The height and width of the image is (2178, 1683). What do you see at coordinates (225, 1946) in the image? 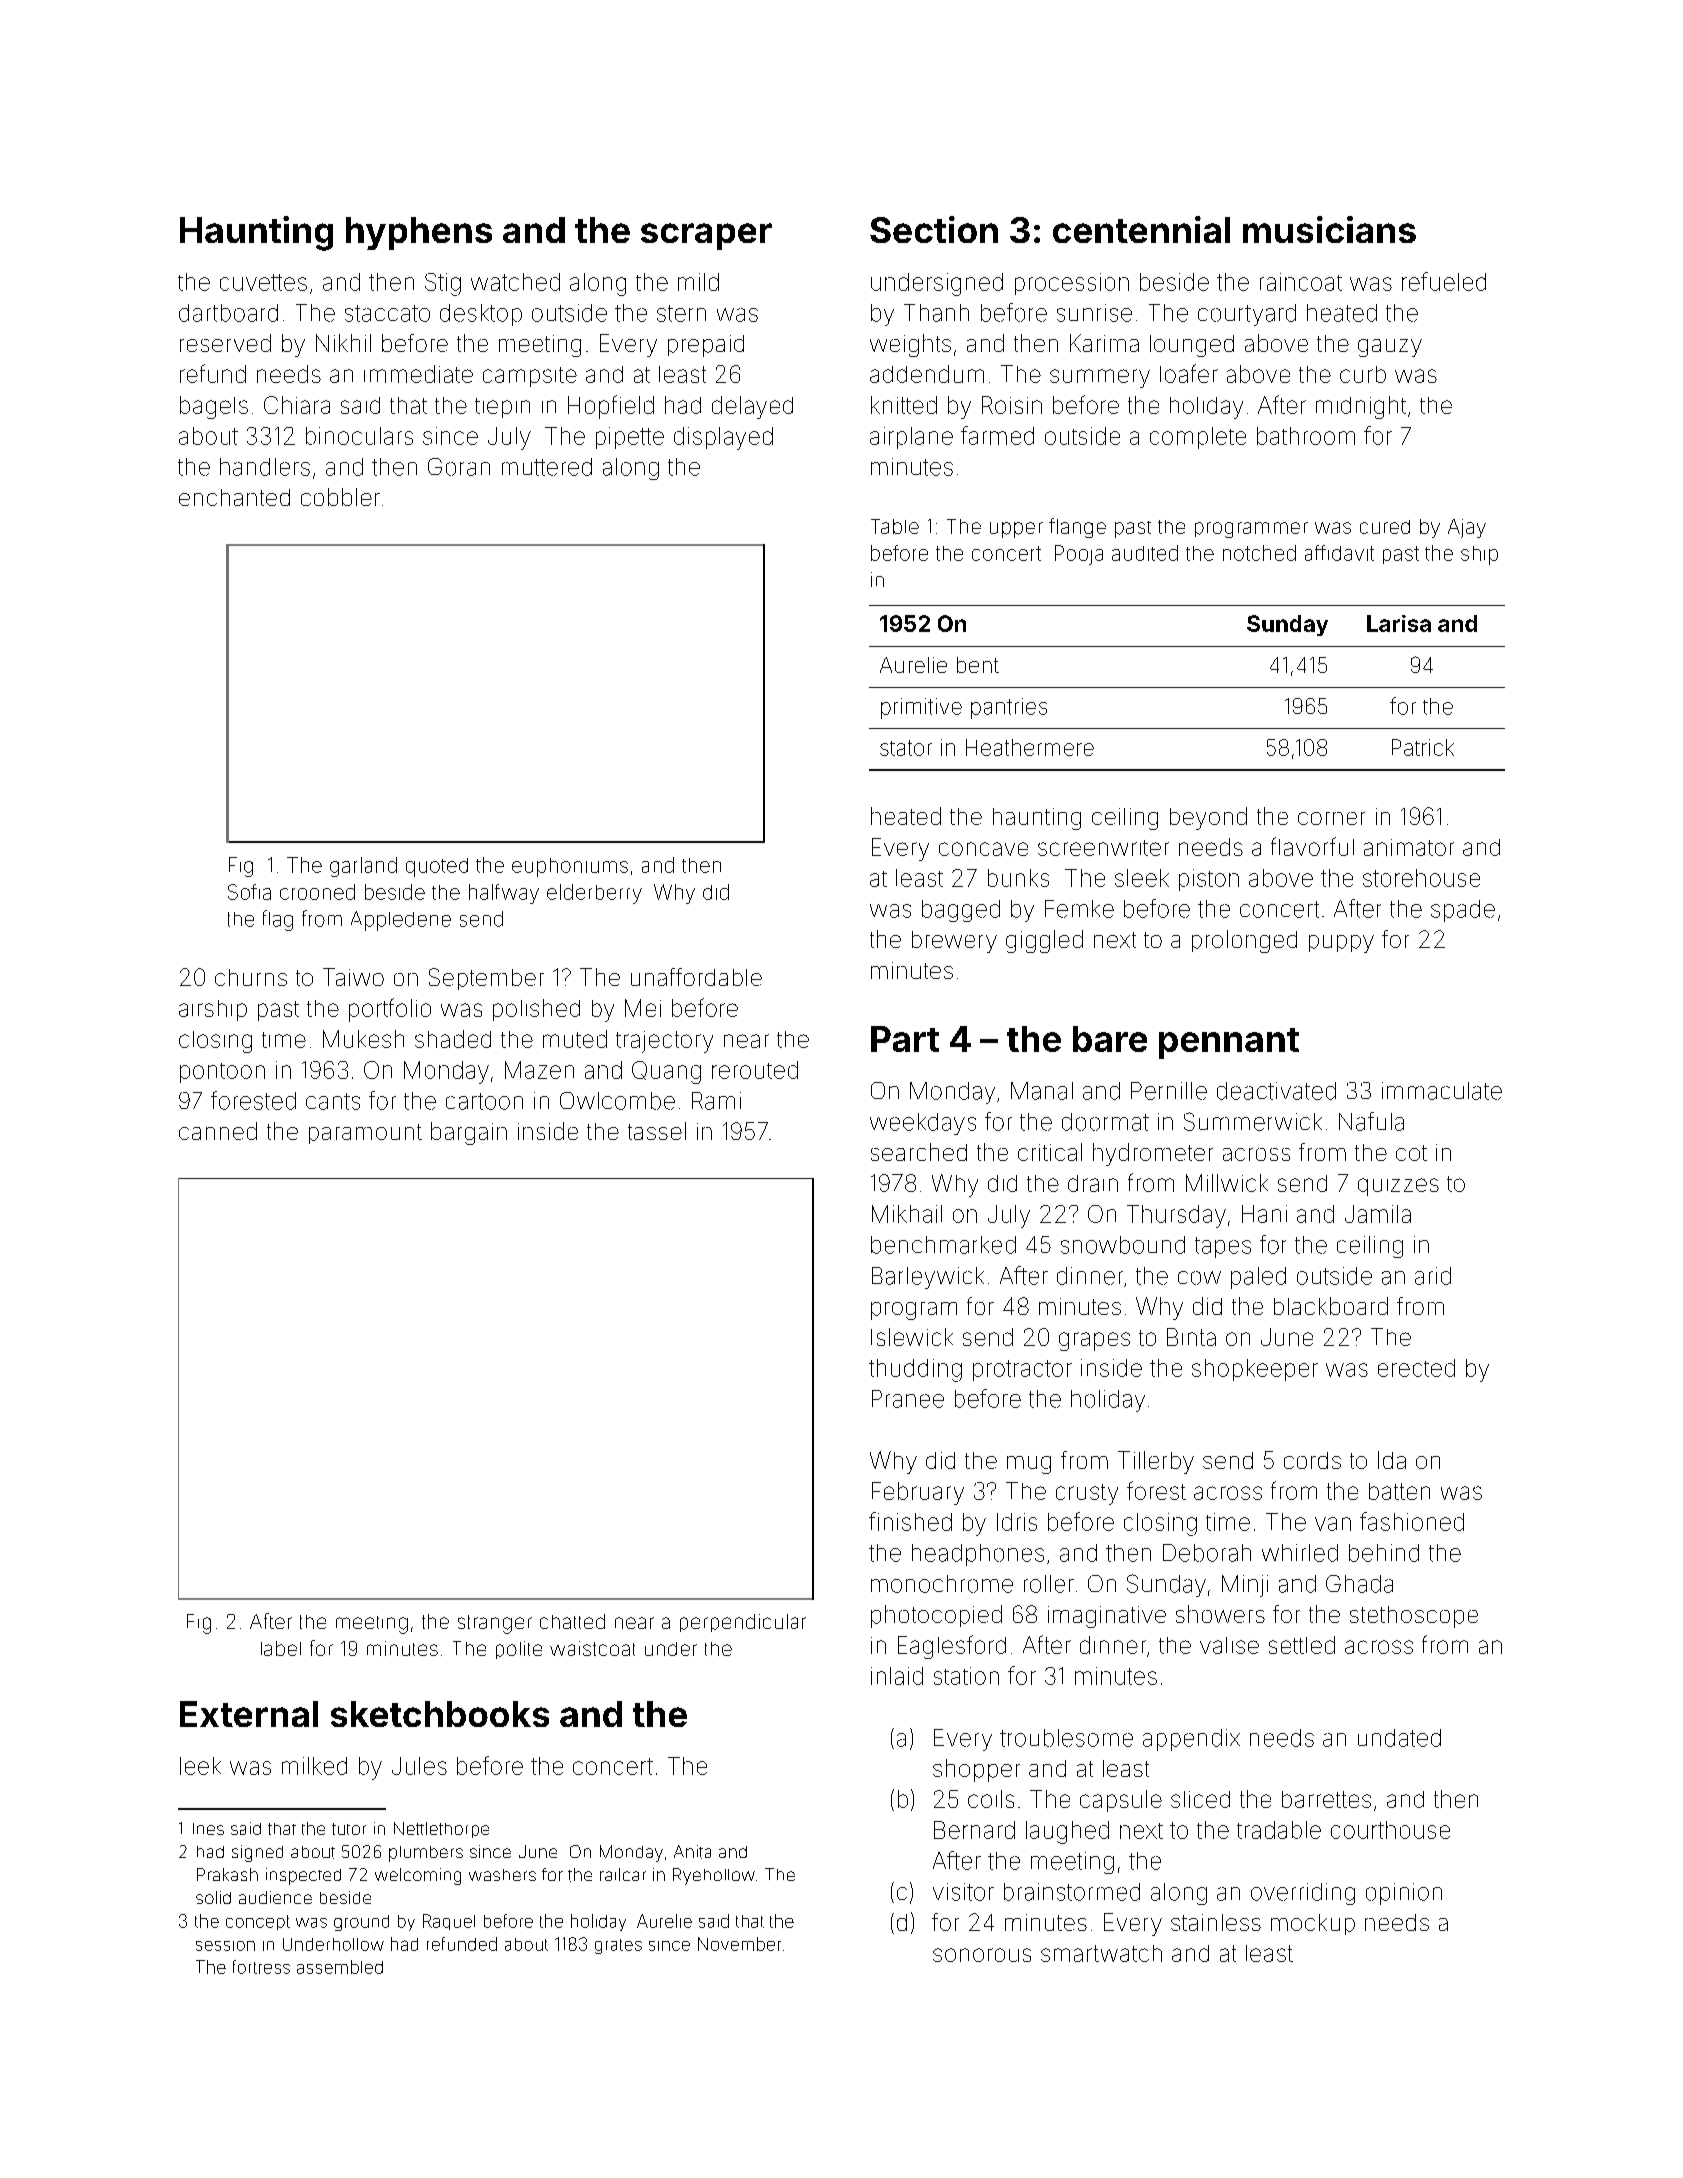
I see `session` at bounding box center [225, 1946].
